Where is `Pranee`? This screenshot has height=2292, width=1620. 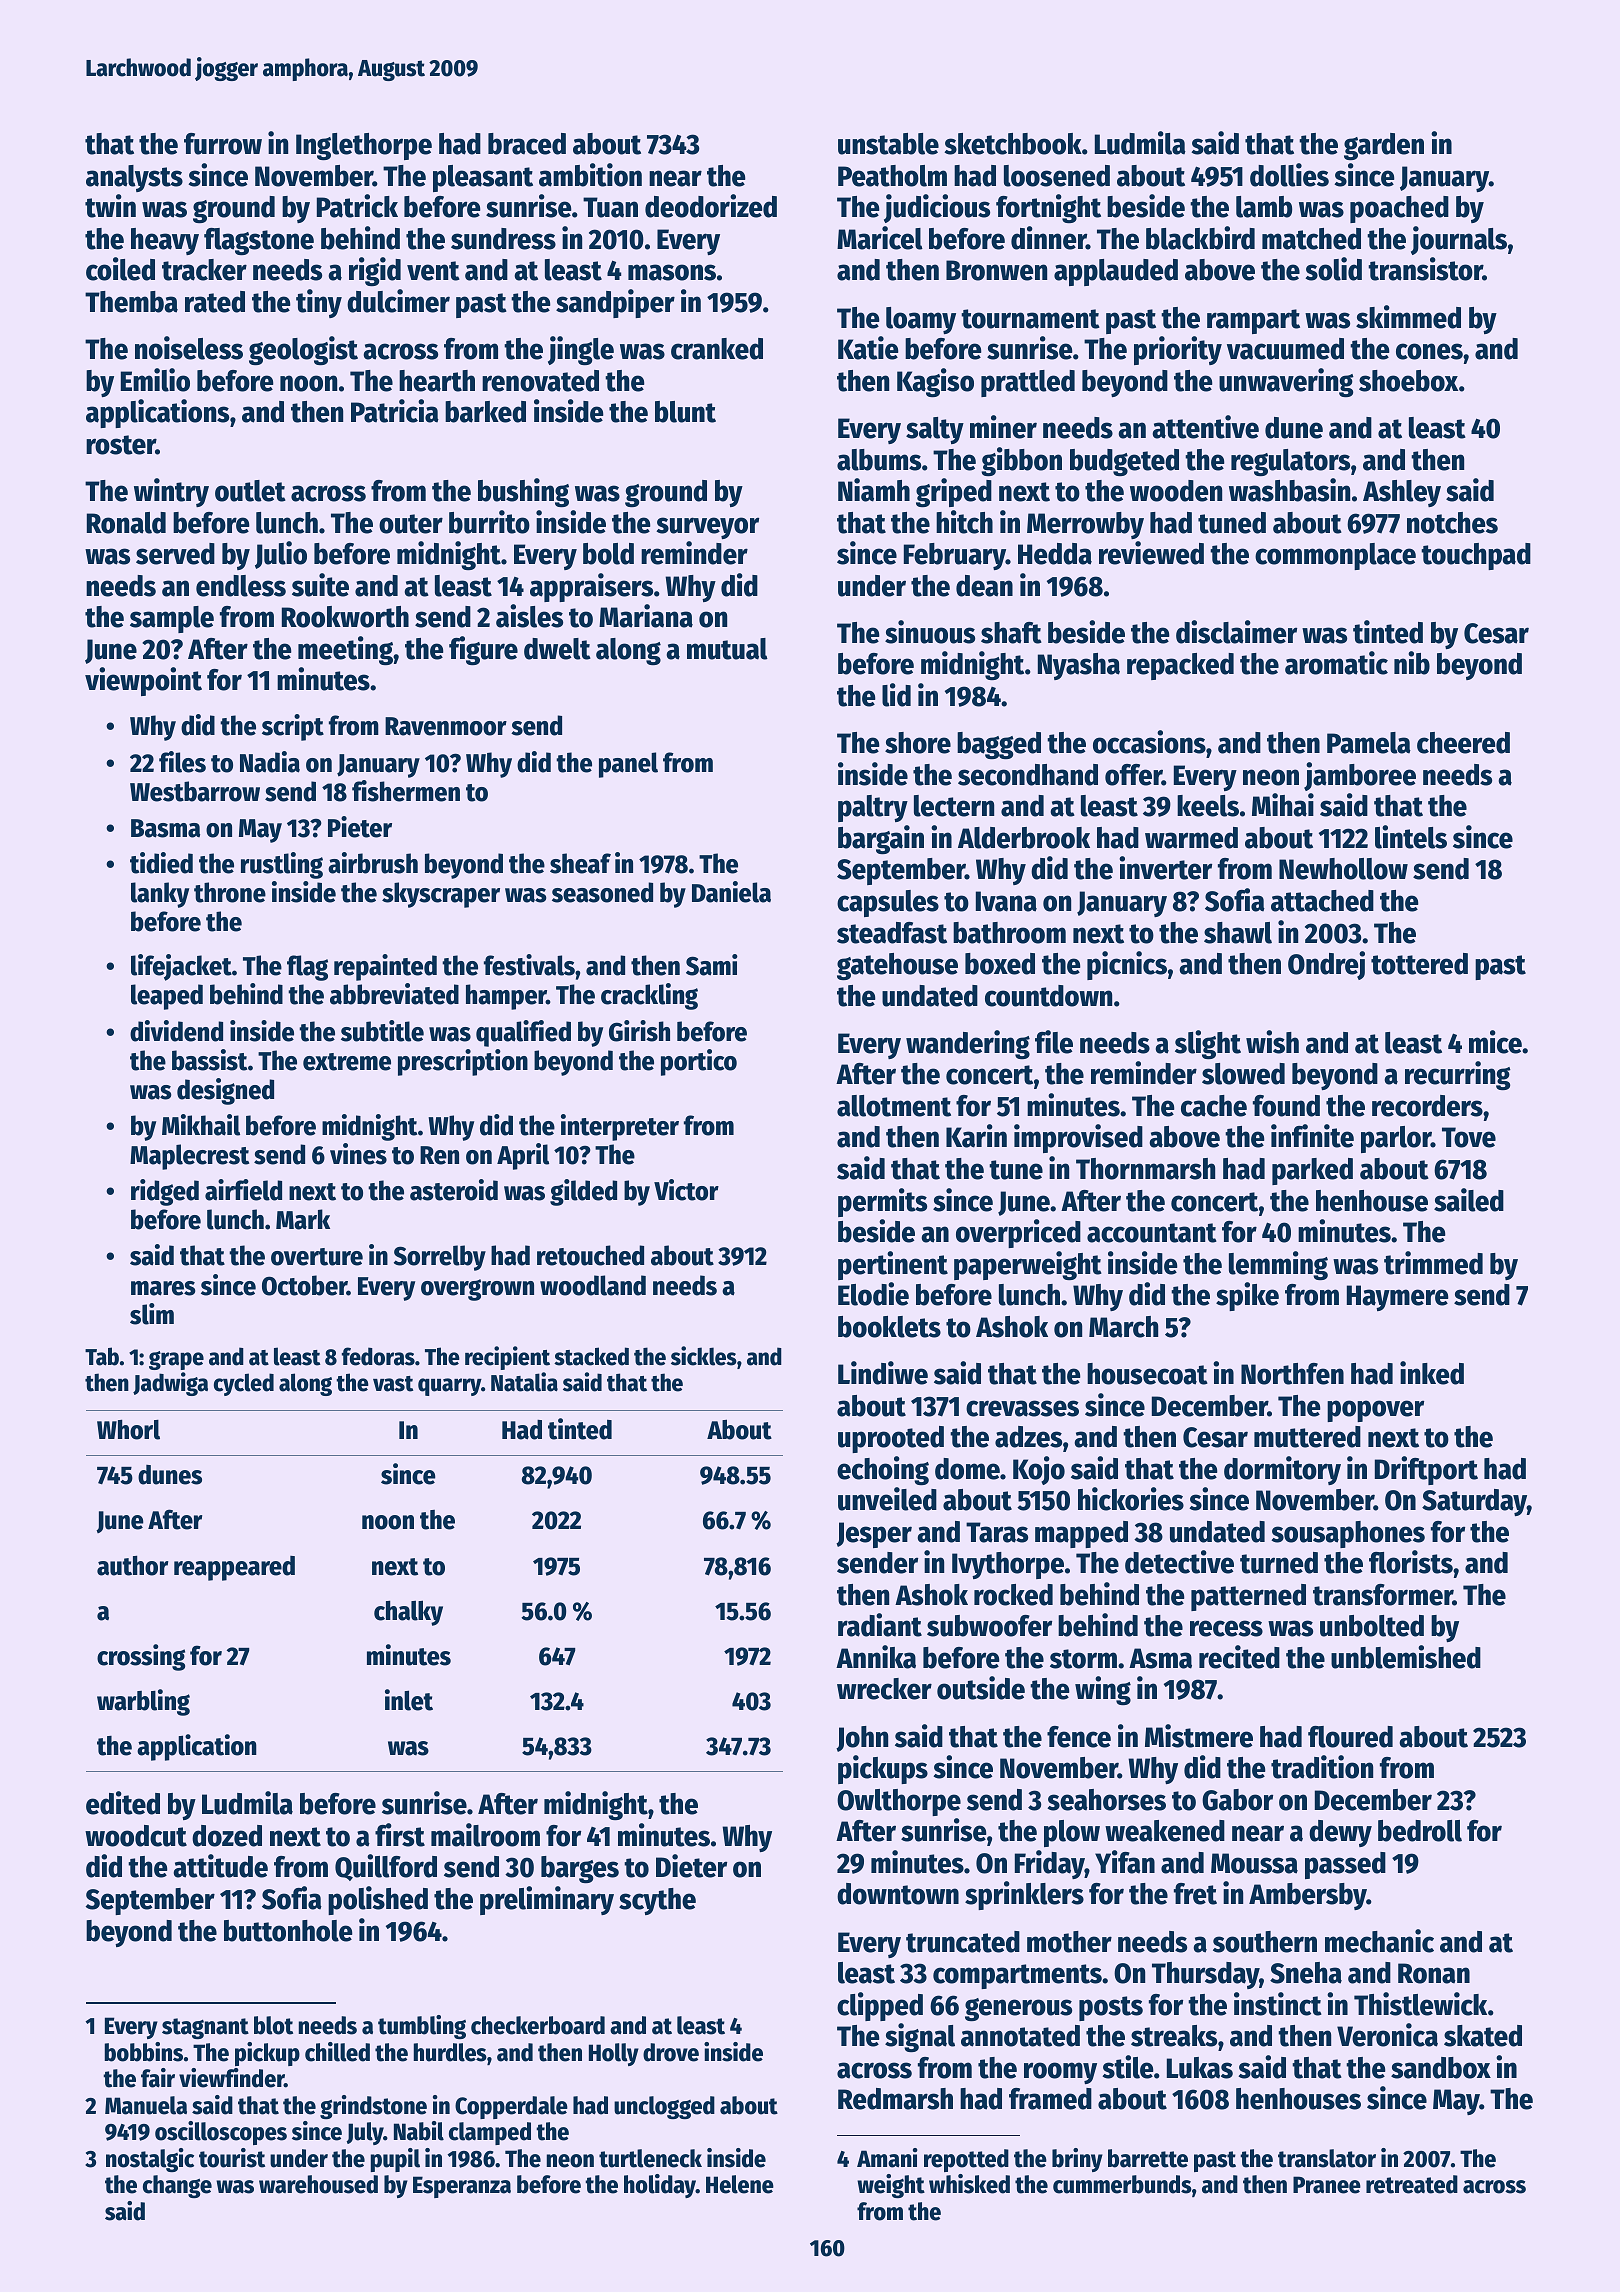
Pranee is located at coordinates (1327, 2185).
